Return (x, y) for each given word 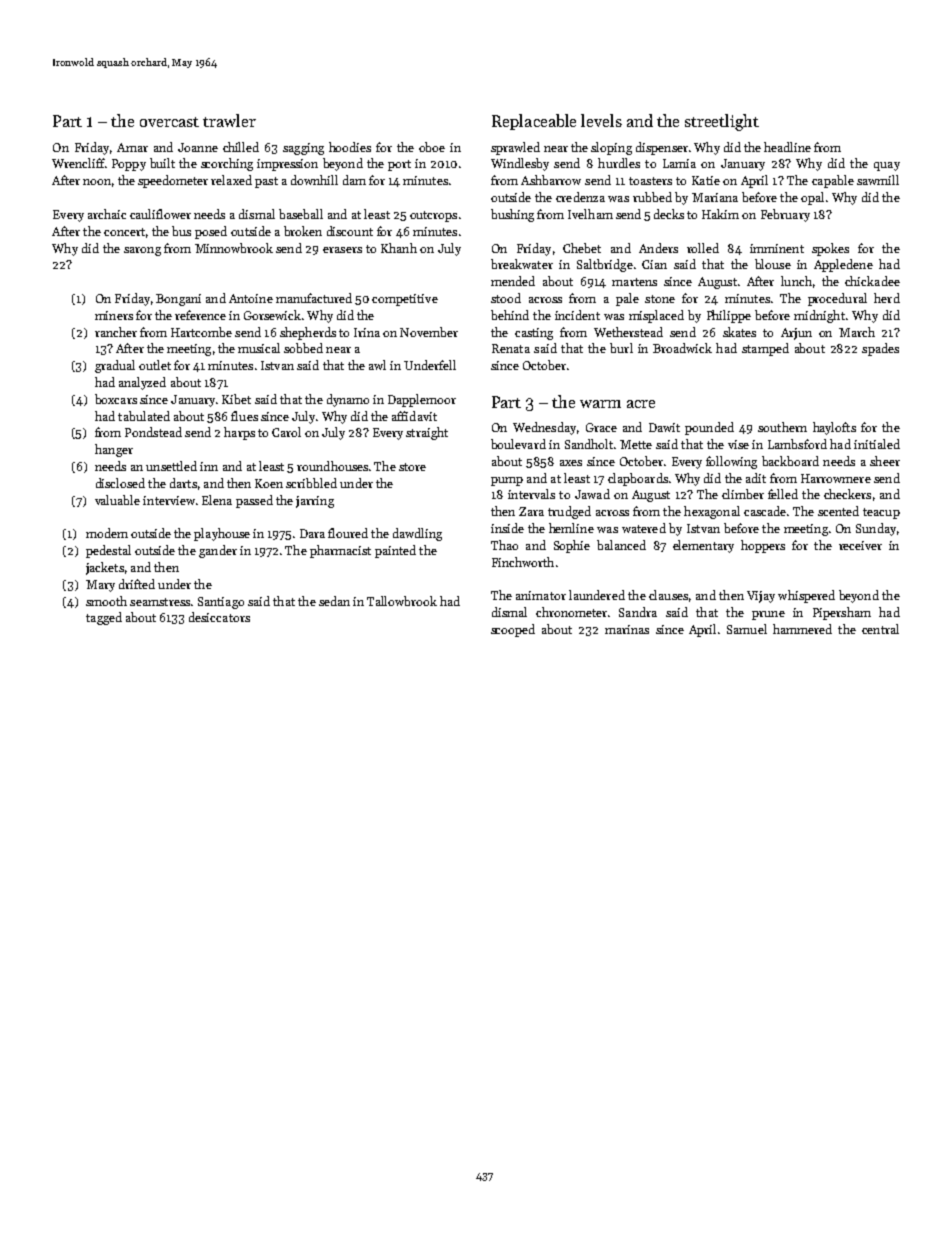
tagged (104, 618)
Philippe (729, 316)
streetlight (722, 122)
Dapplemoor (422, 400)
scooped (513, 630)
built (162, 163)
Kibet (236, 399)
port (399, 165)
